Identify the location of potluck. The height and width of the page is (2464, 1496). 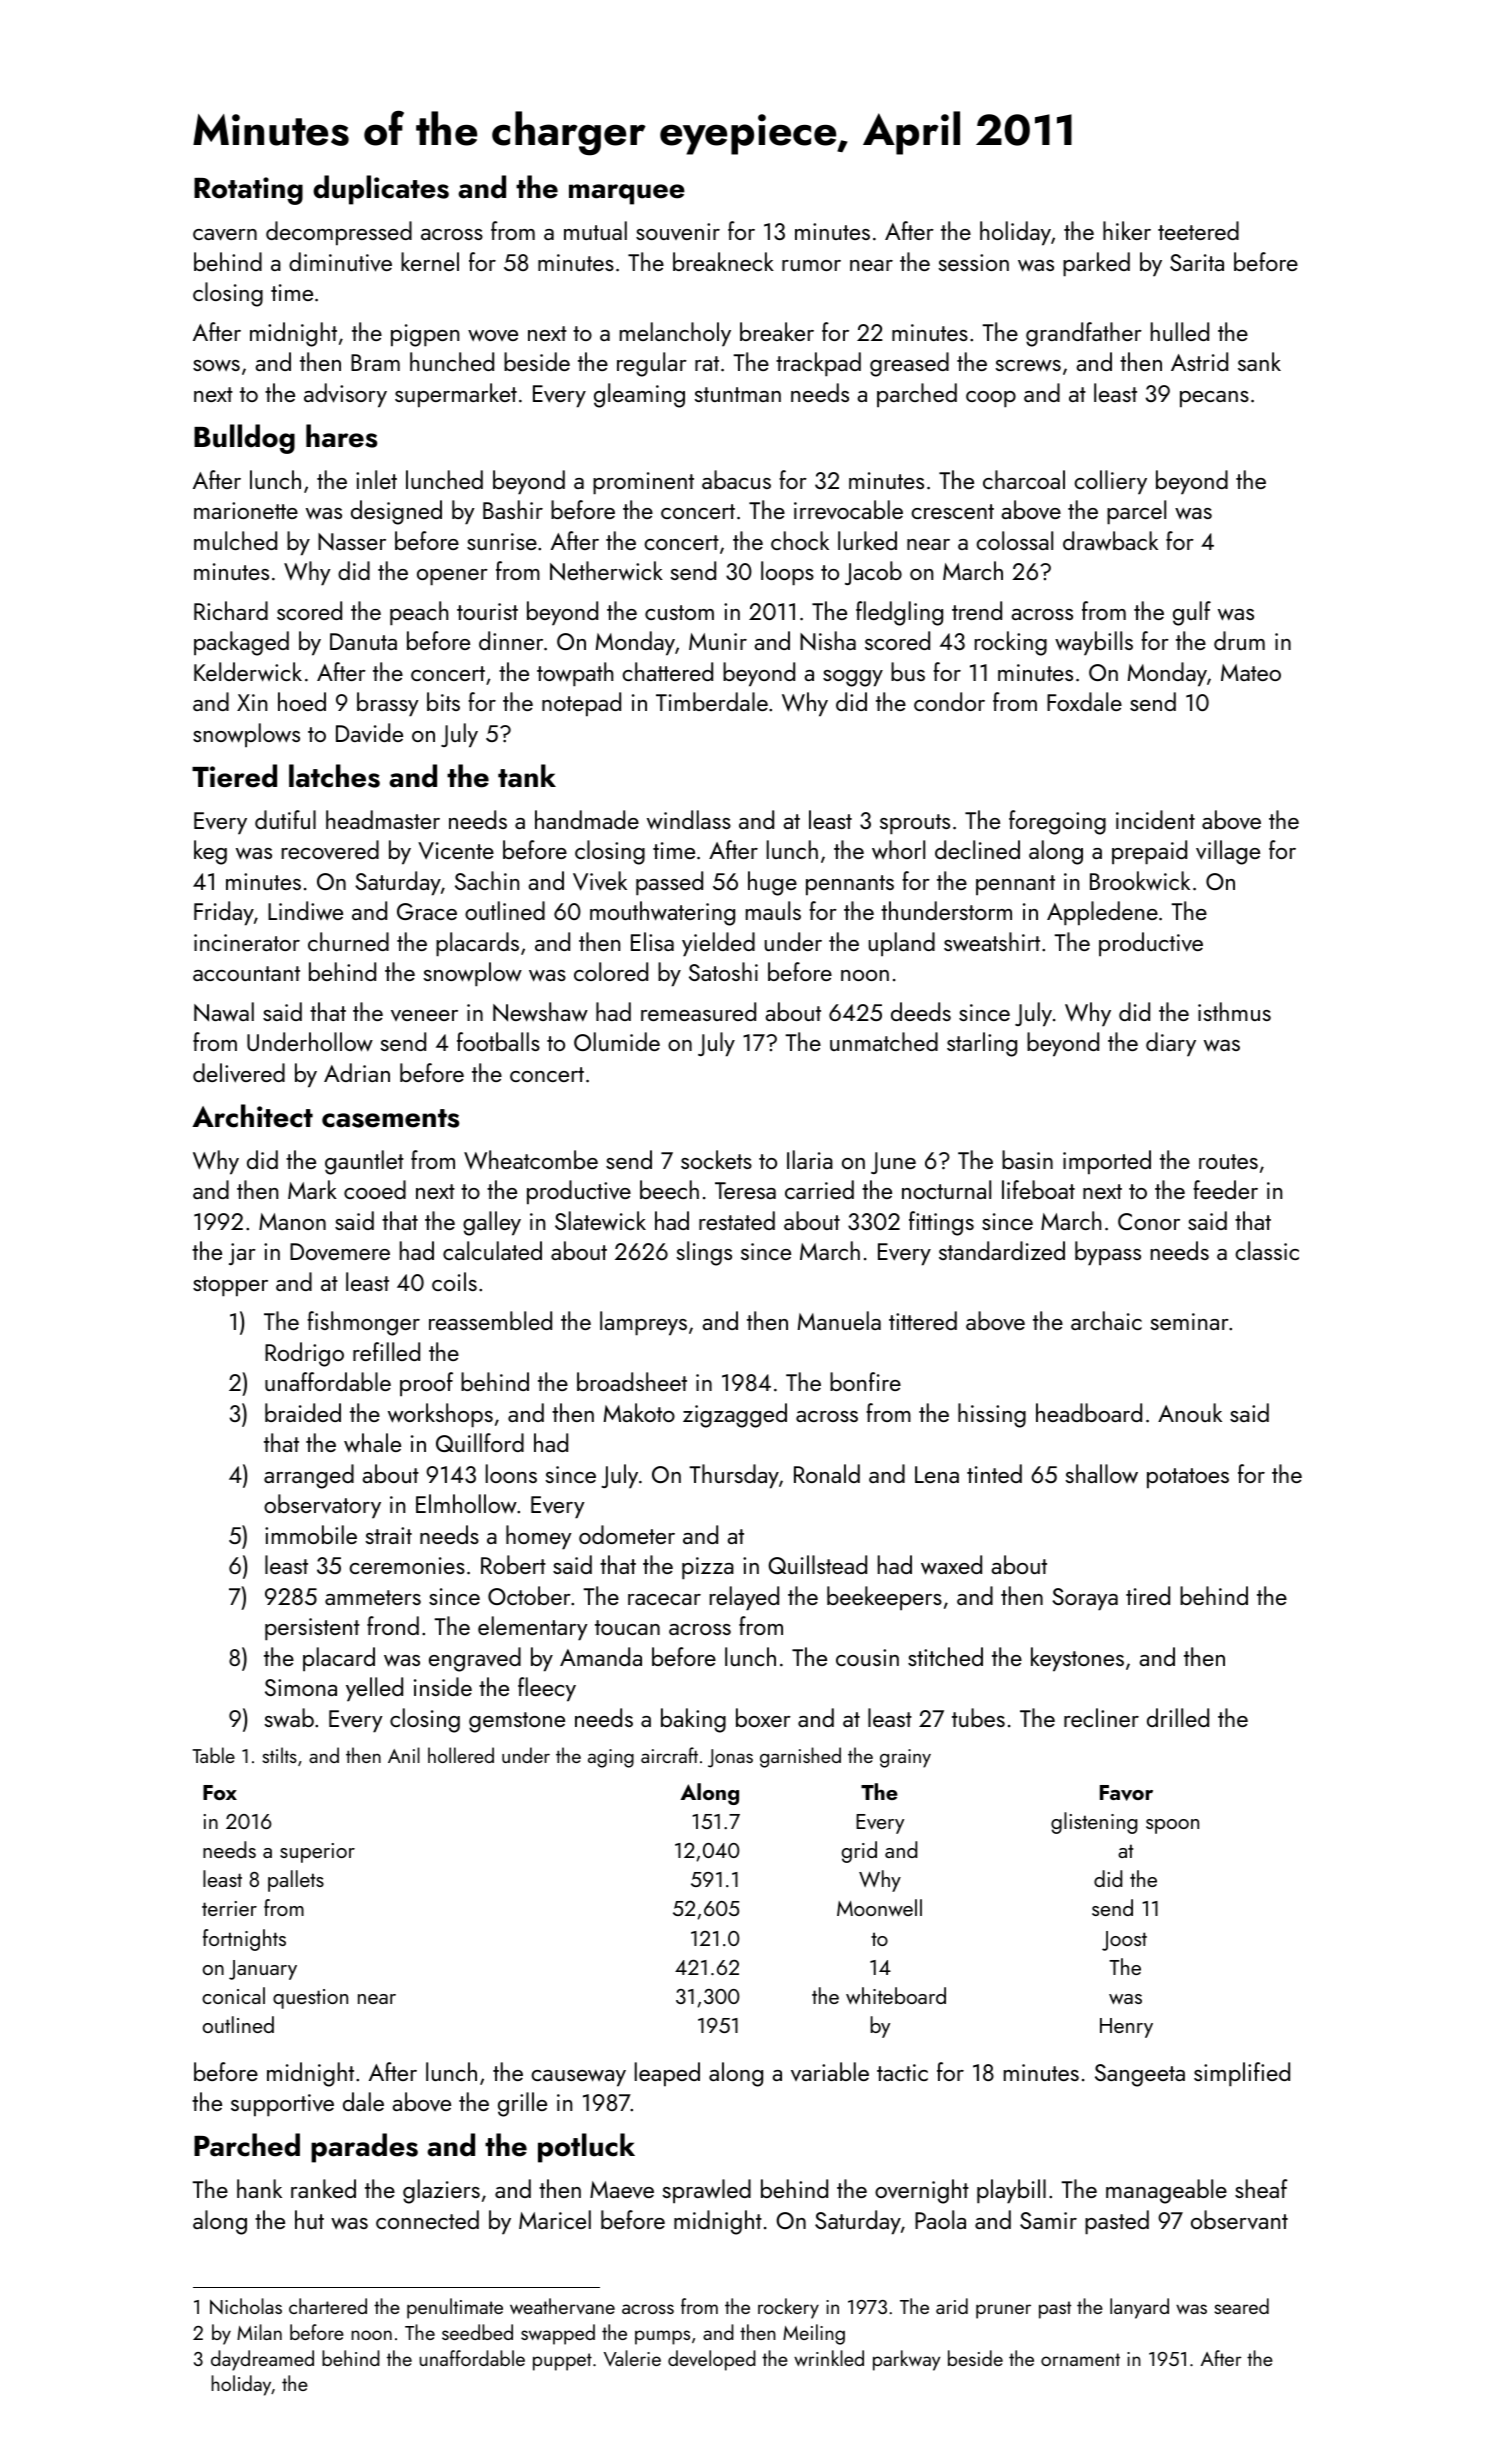
(586, 2148).
